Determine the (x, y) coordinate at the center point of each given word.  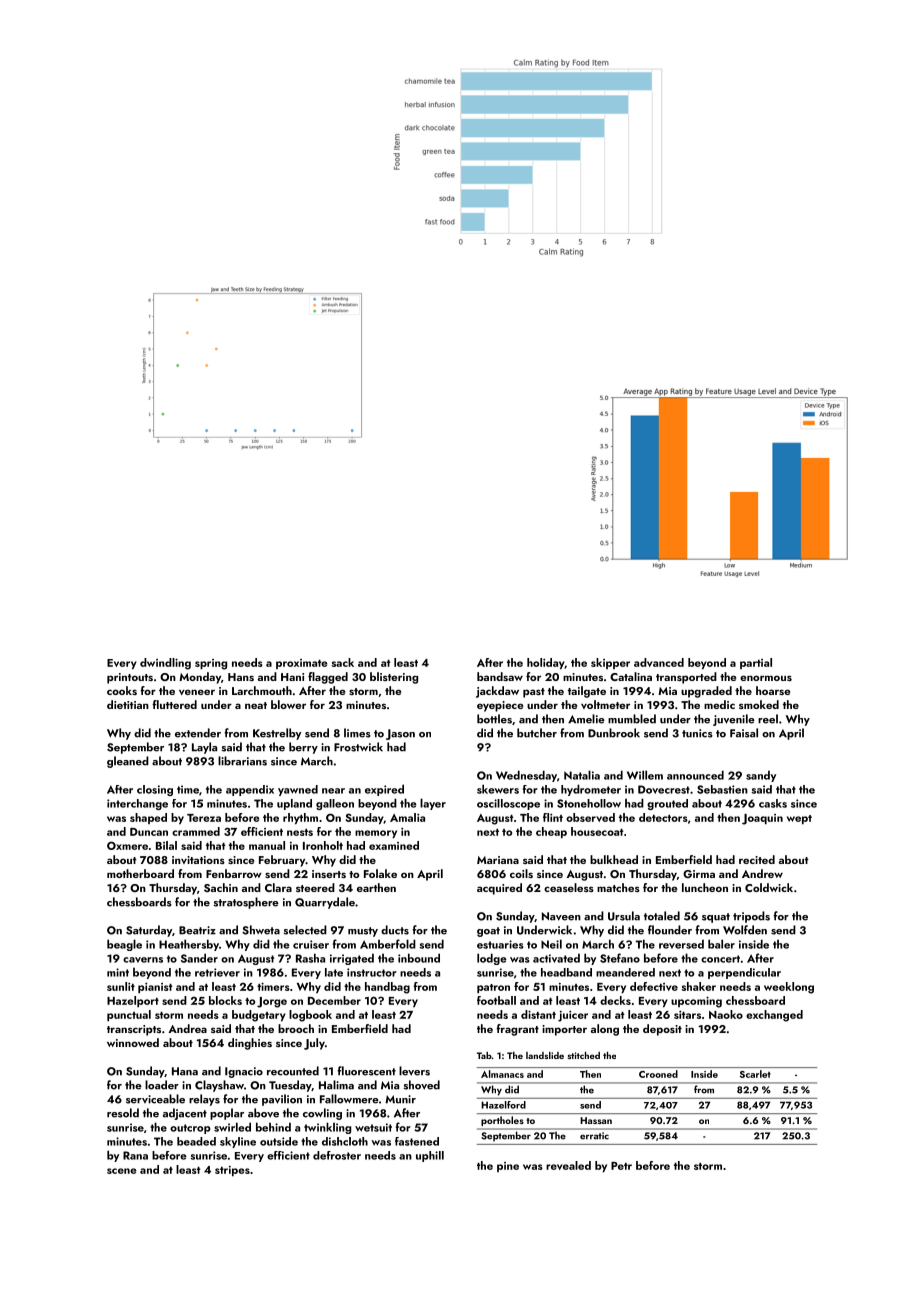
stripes (232, 1171)
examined (394, 845)
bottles (494, 719)
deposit (662, 1030)
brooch (296, 1028)
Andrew (762, 873)
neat (256, 705)
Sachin (221, 887)
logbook (310, 1016)
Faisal (744, 733)
